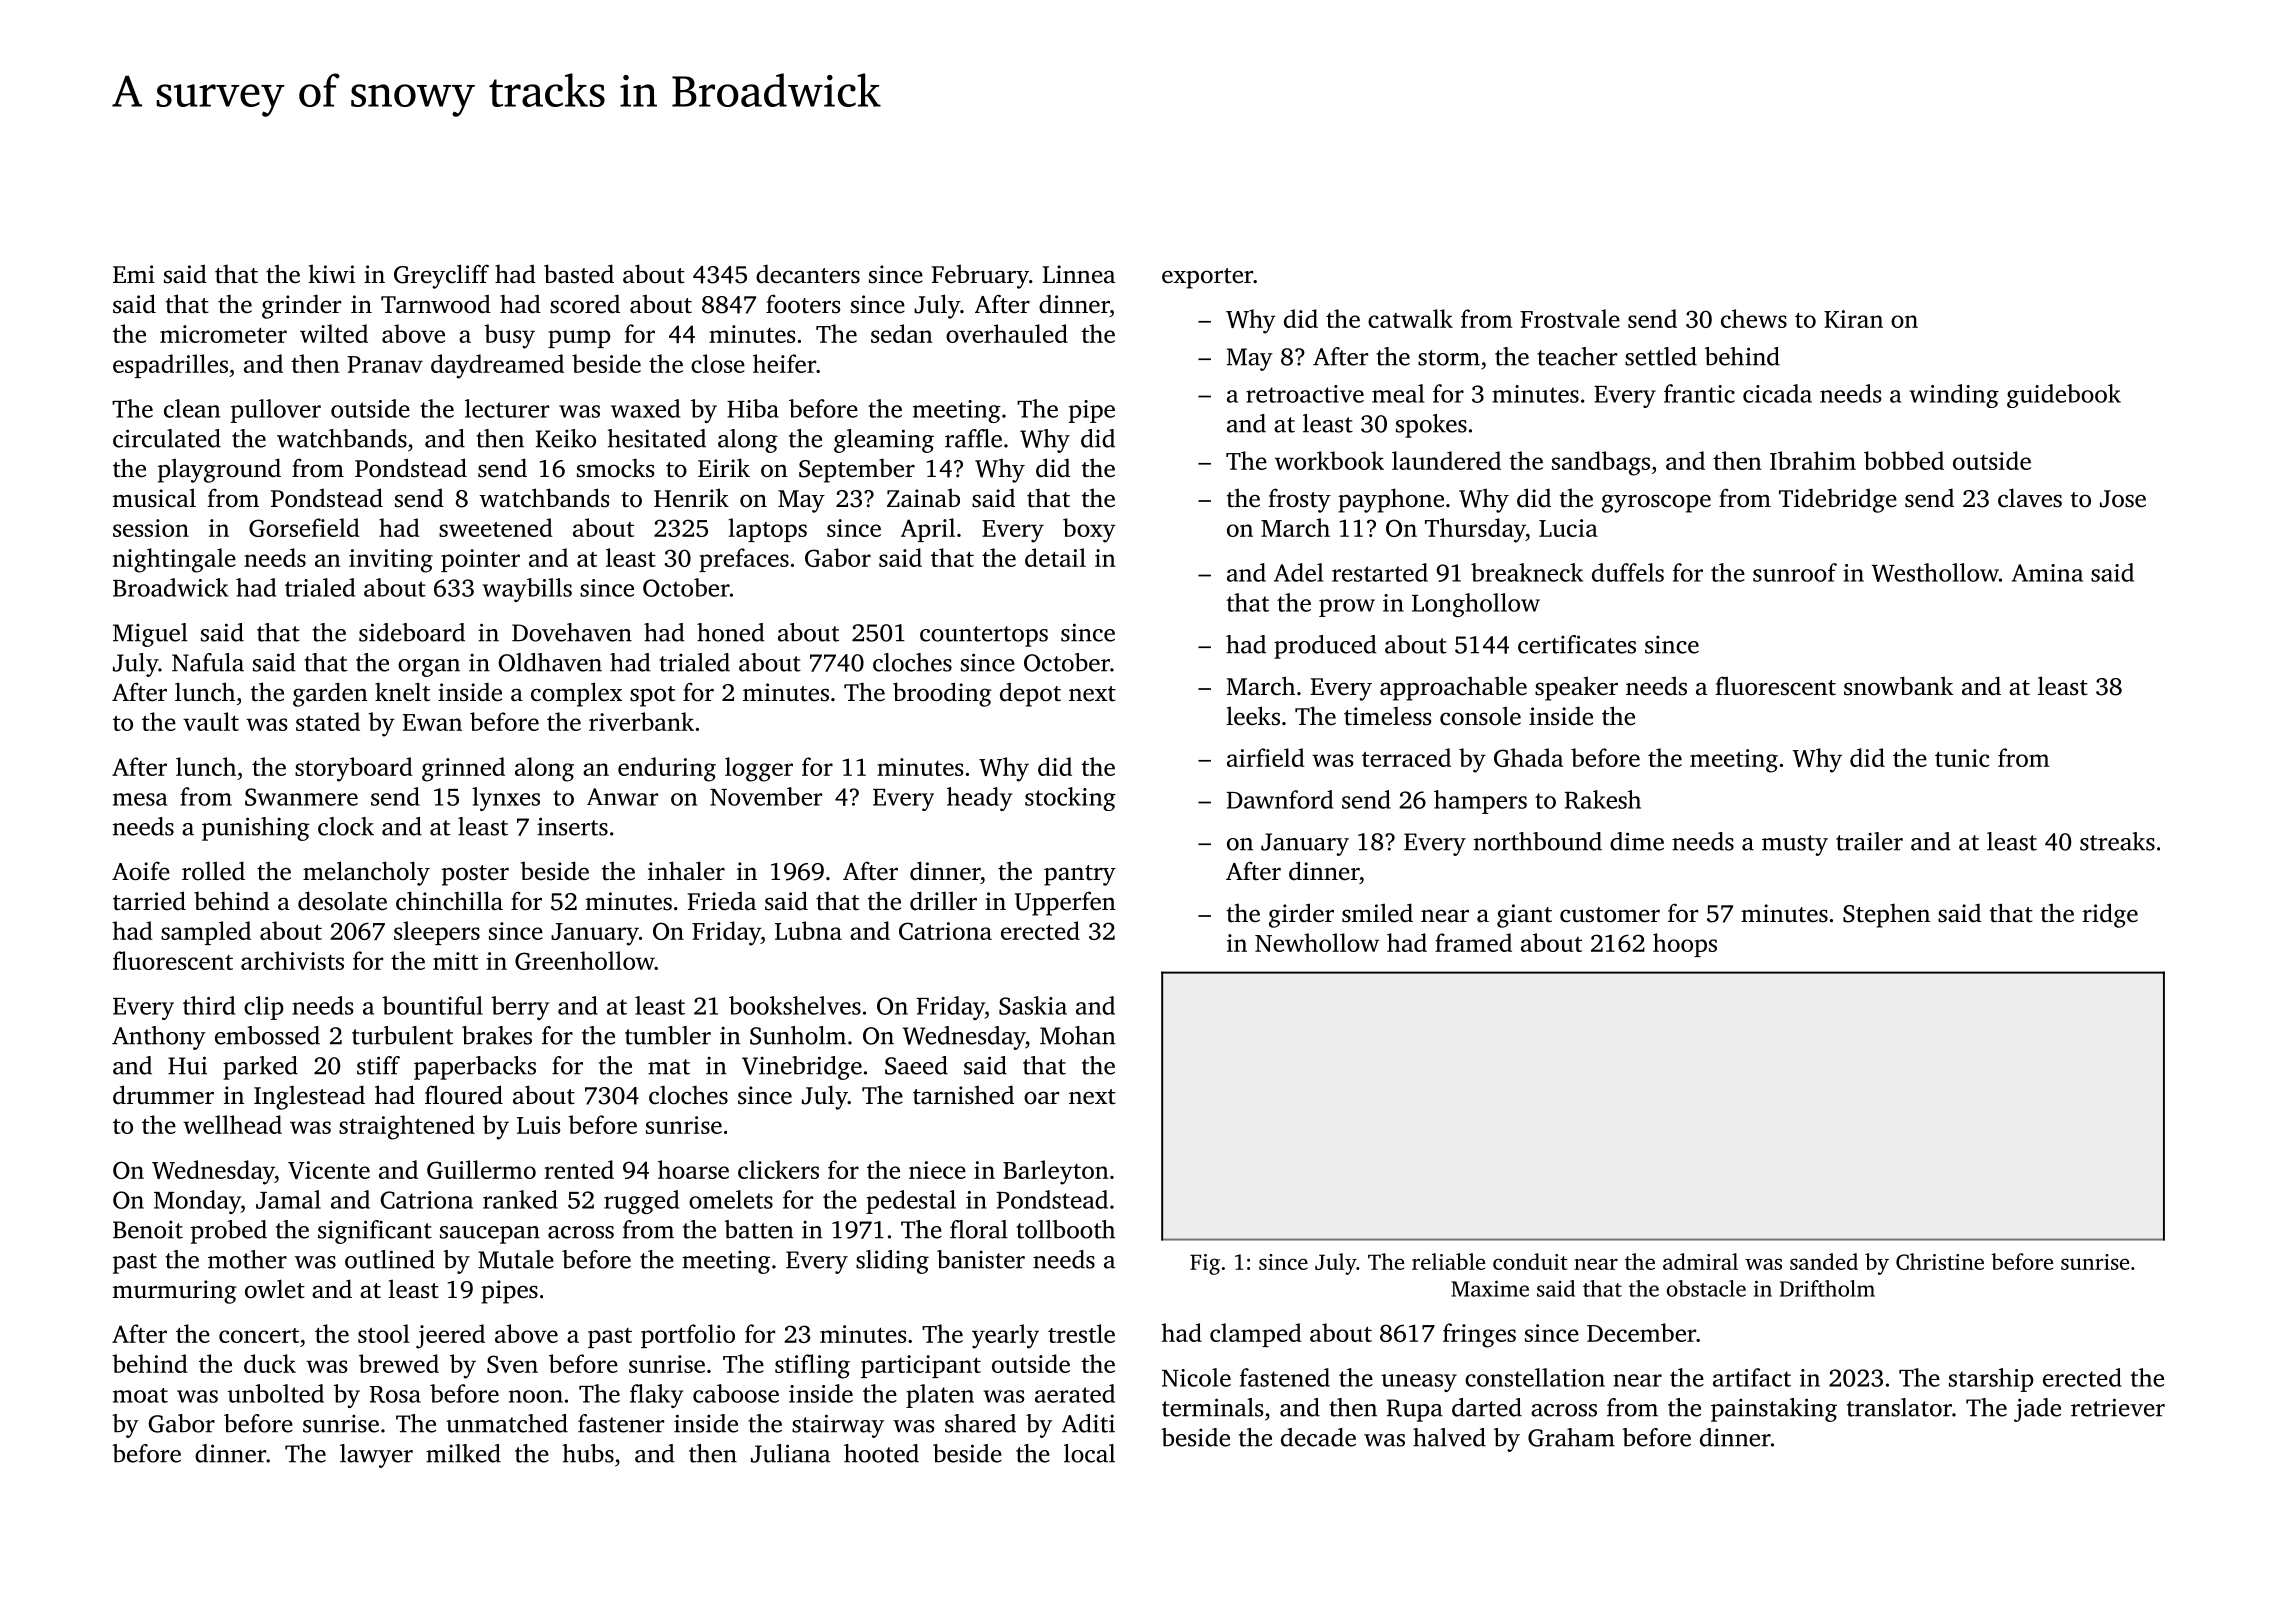 This image has width=2277, height=1611. I want to click on Greycliff, so click(441, 276).
